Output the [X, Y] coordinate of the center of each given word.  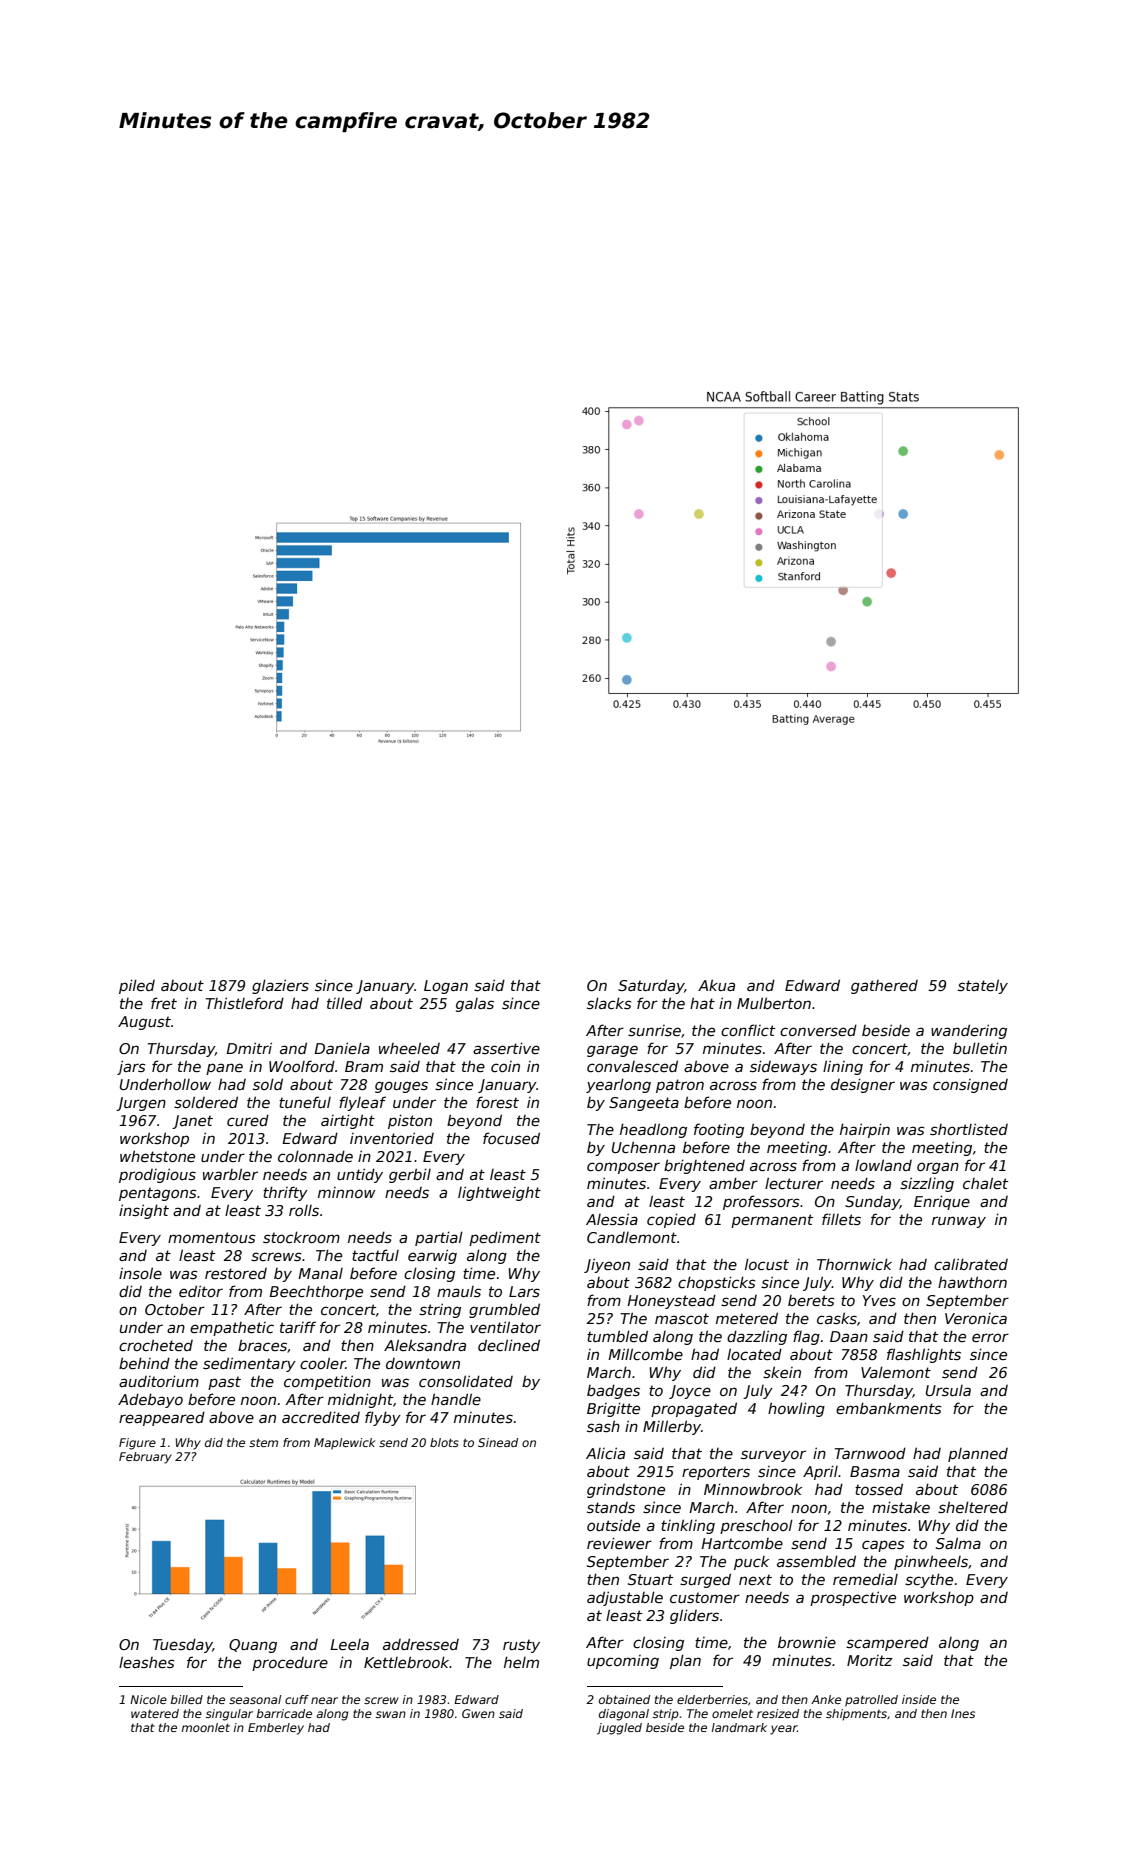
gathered [884, 987]
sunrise [654, 1030]
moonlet [206, 1727]
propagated [694, 1409]
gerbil [410, 1175]
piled [137, 986]
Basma [875, 1471]
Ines [963, 1713]
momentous [212, 1237]
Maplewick [345, 1444]
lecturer [794, 1183]
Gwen [478, 1713]
